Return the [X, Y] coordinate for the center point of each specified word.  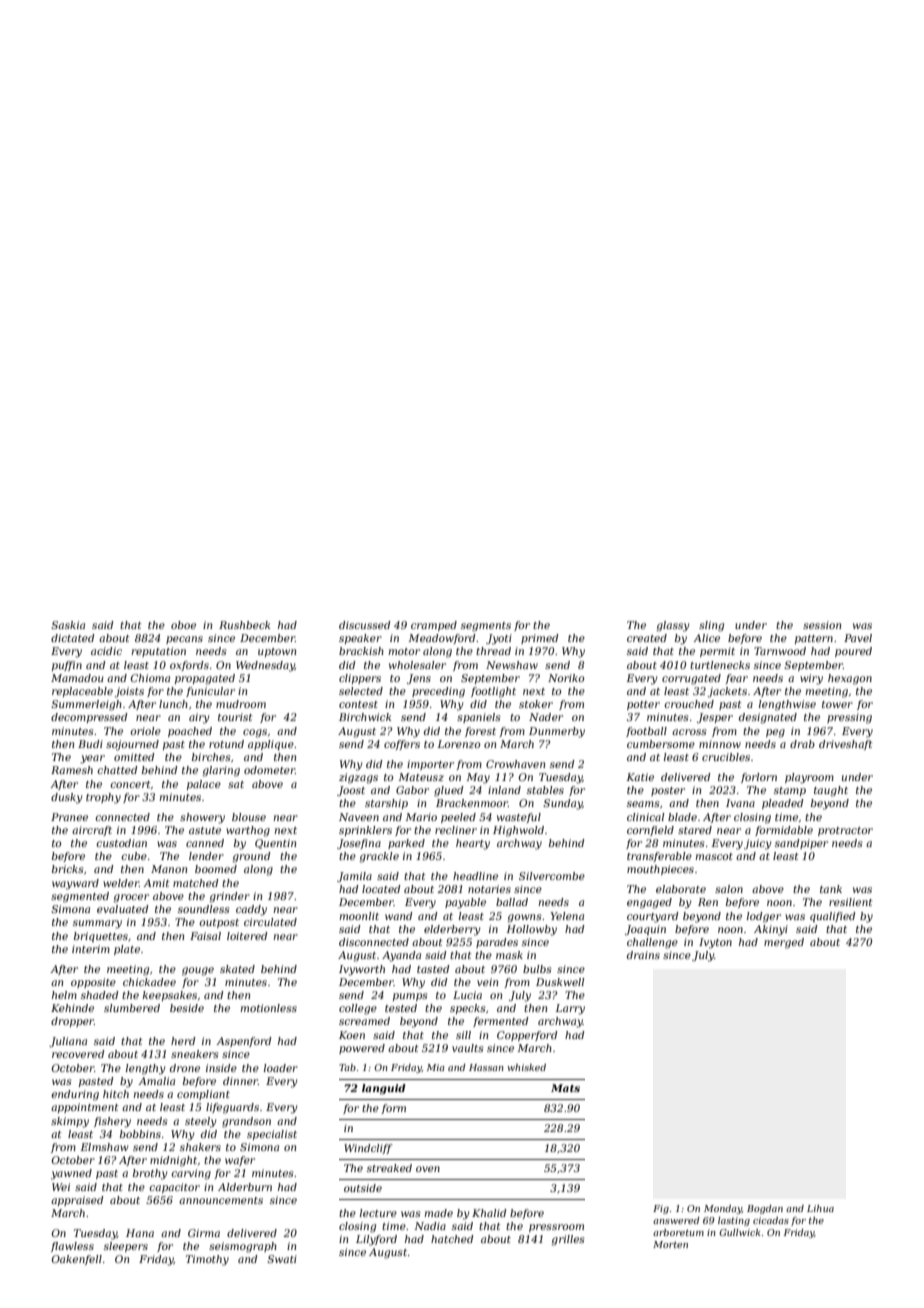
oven [428, 1169]
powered [362, 1049]
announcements [221, 1200]
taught [831, 791]
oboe [183, 625]
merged [784, 943]
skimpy [70, 1122]
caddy [251, 910]
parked [406, 844]
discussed [365, 625]
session [822, 625]
